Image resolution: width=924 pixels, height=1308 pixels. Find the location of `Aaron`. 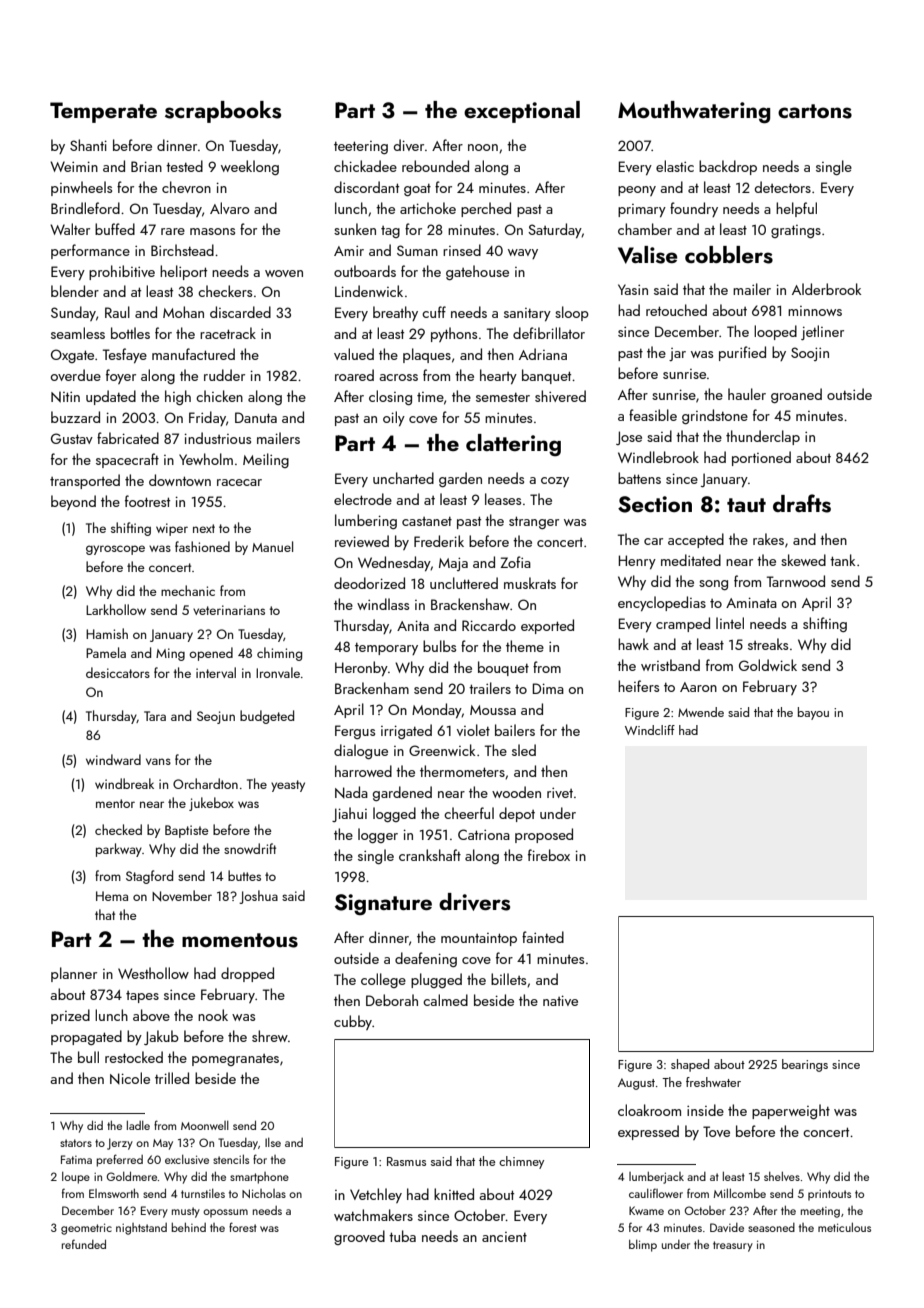

Aaron is located at coordinates (698, 687).
